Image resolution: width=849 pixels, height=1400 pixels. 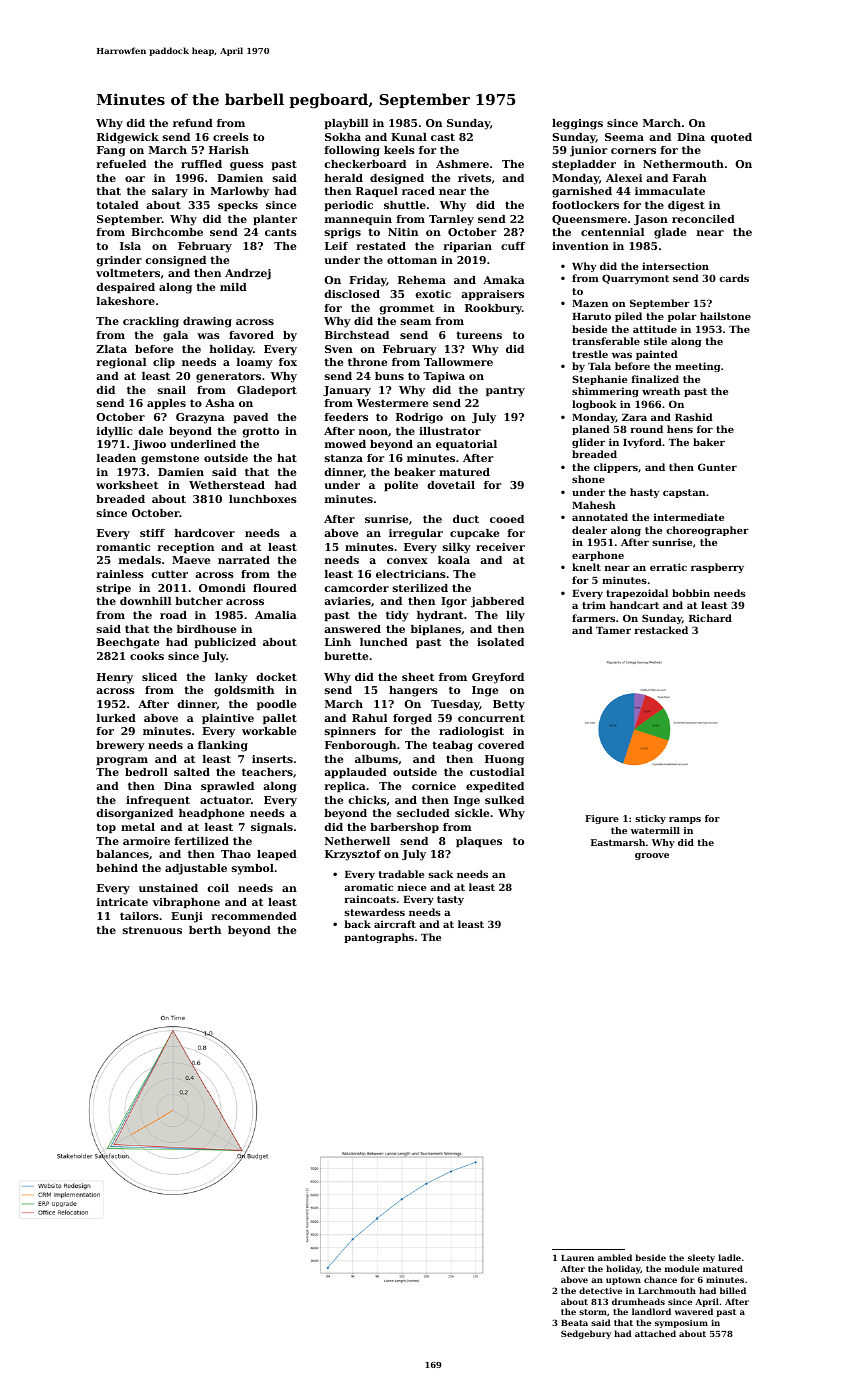 What do you see at coordinates (652, 856) in the screenshot?
I see `groove` at bounding box center [652, 856].
